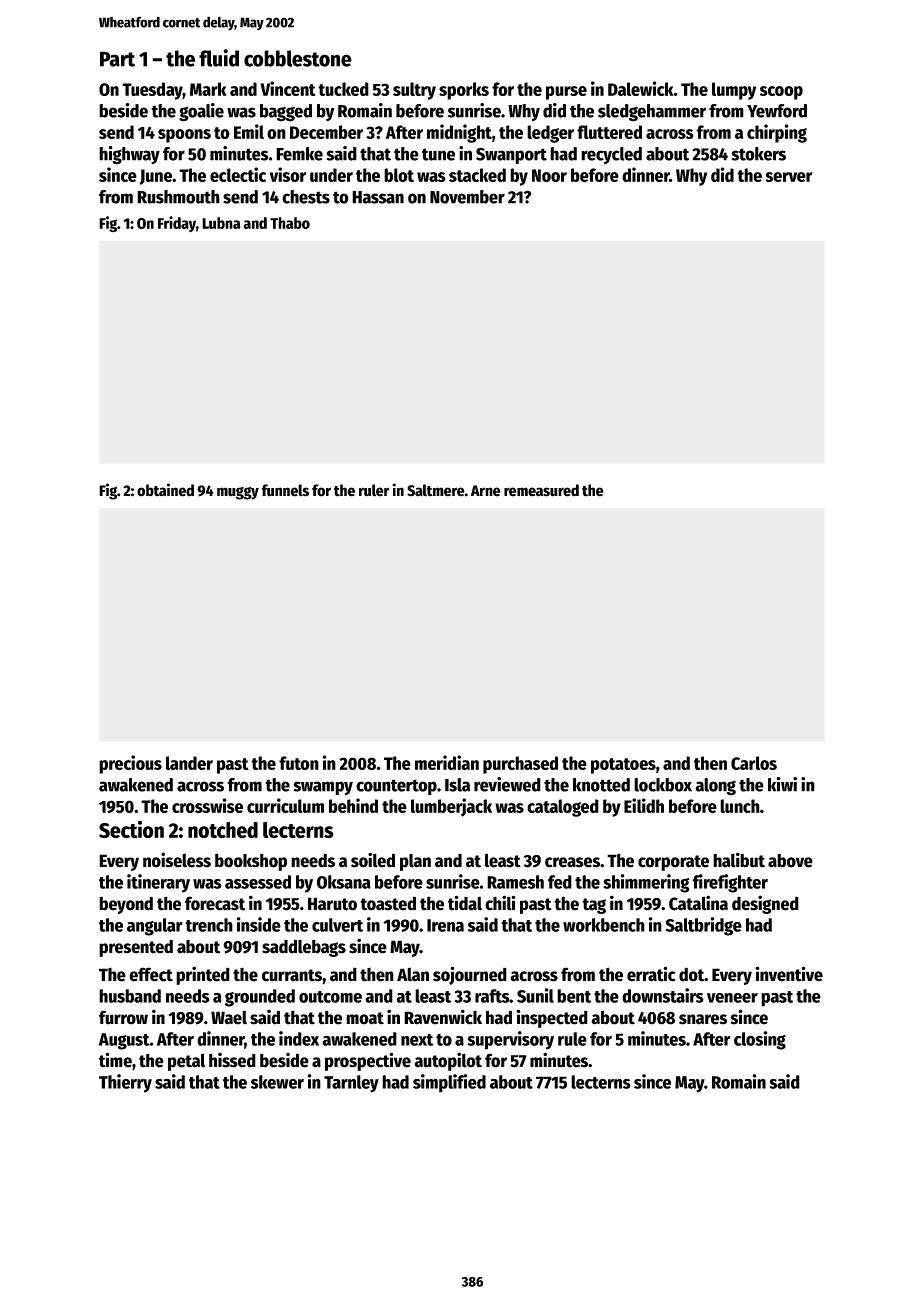 This document has width=924, height=1308. What do you see at coordinates (759, 154) in the document?
I see `stokers` at bounding box center [759, 154].
